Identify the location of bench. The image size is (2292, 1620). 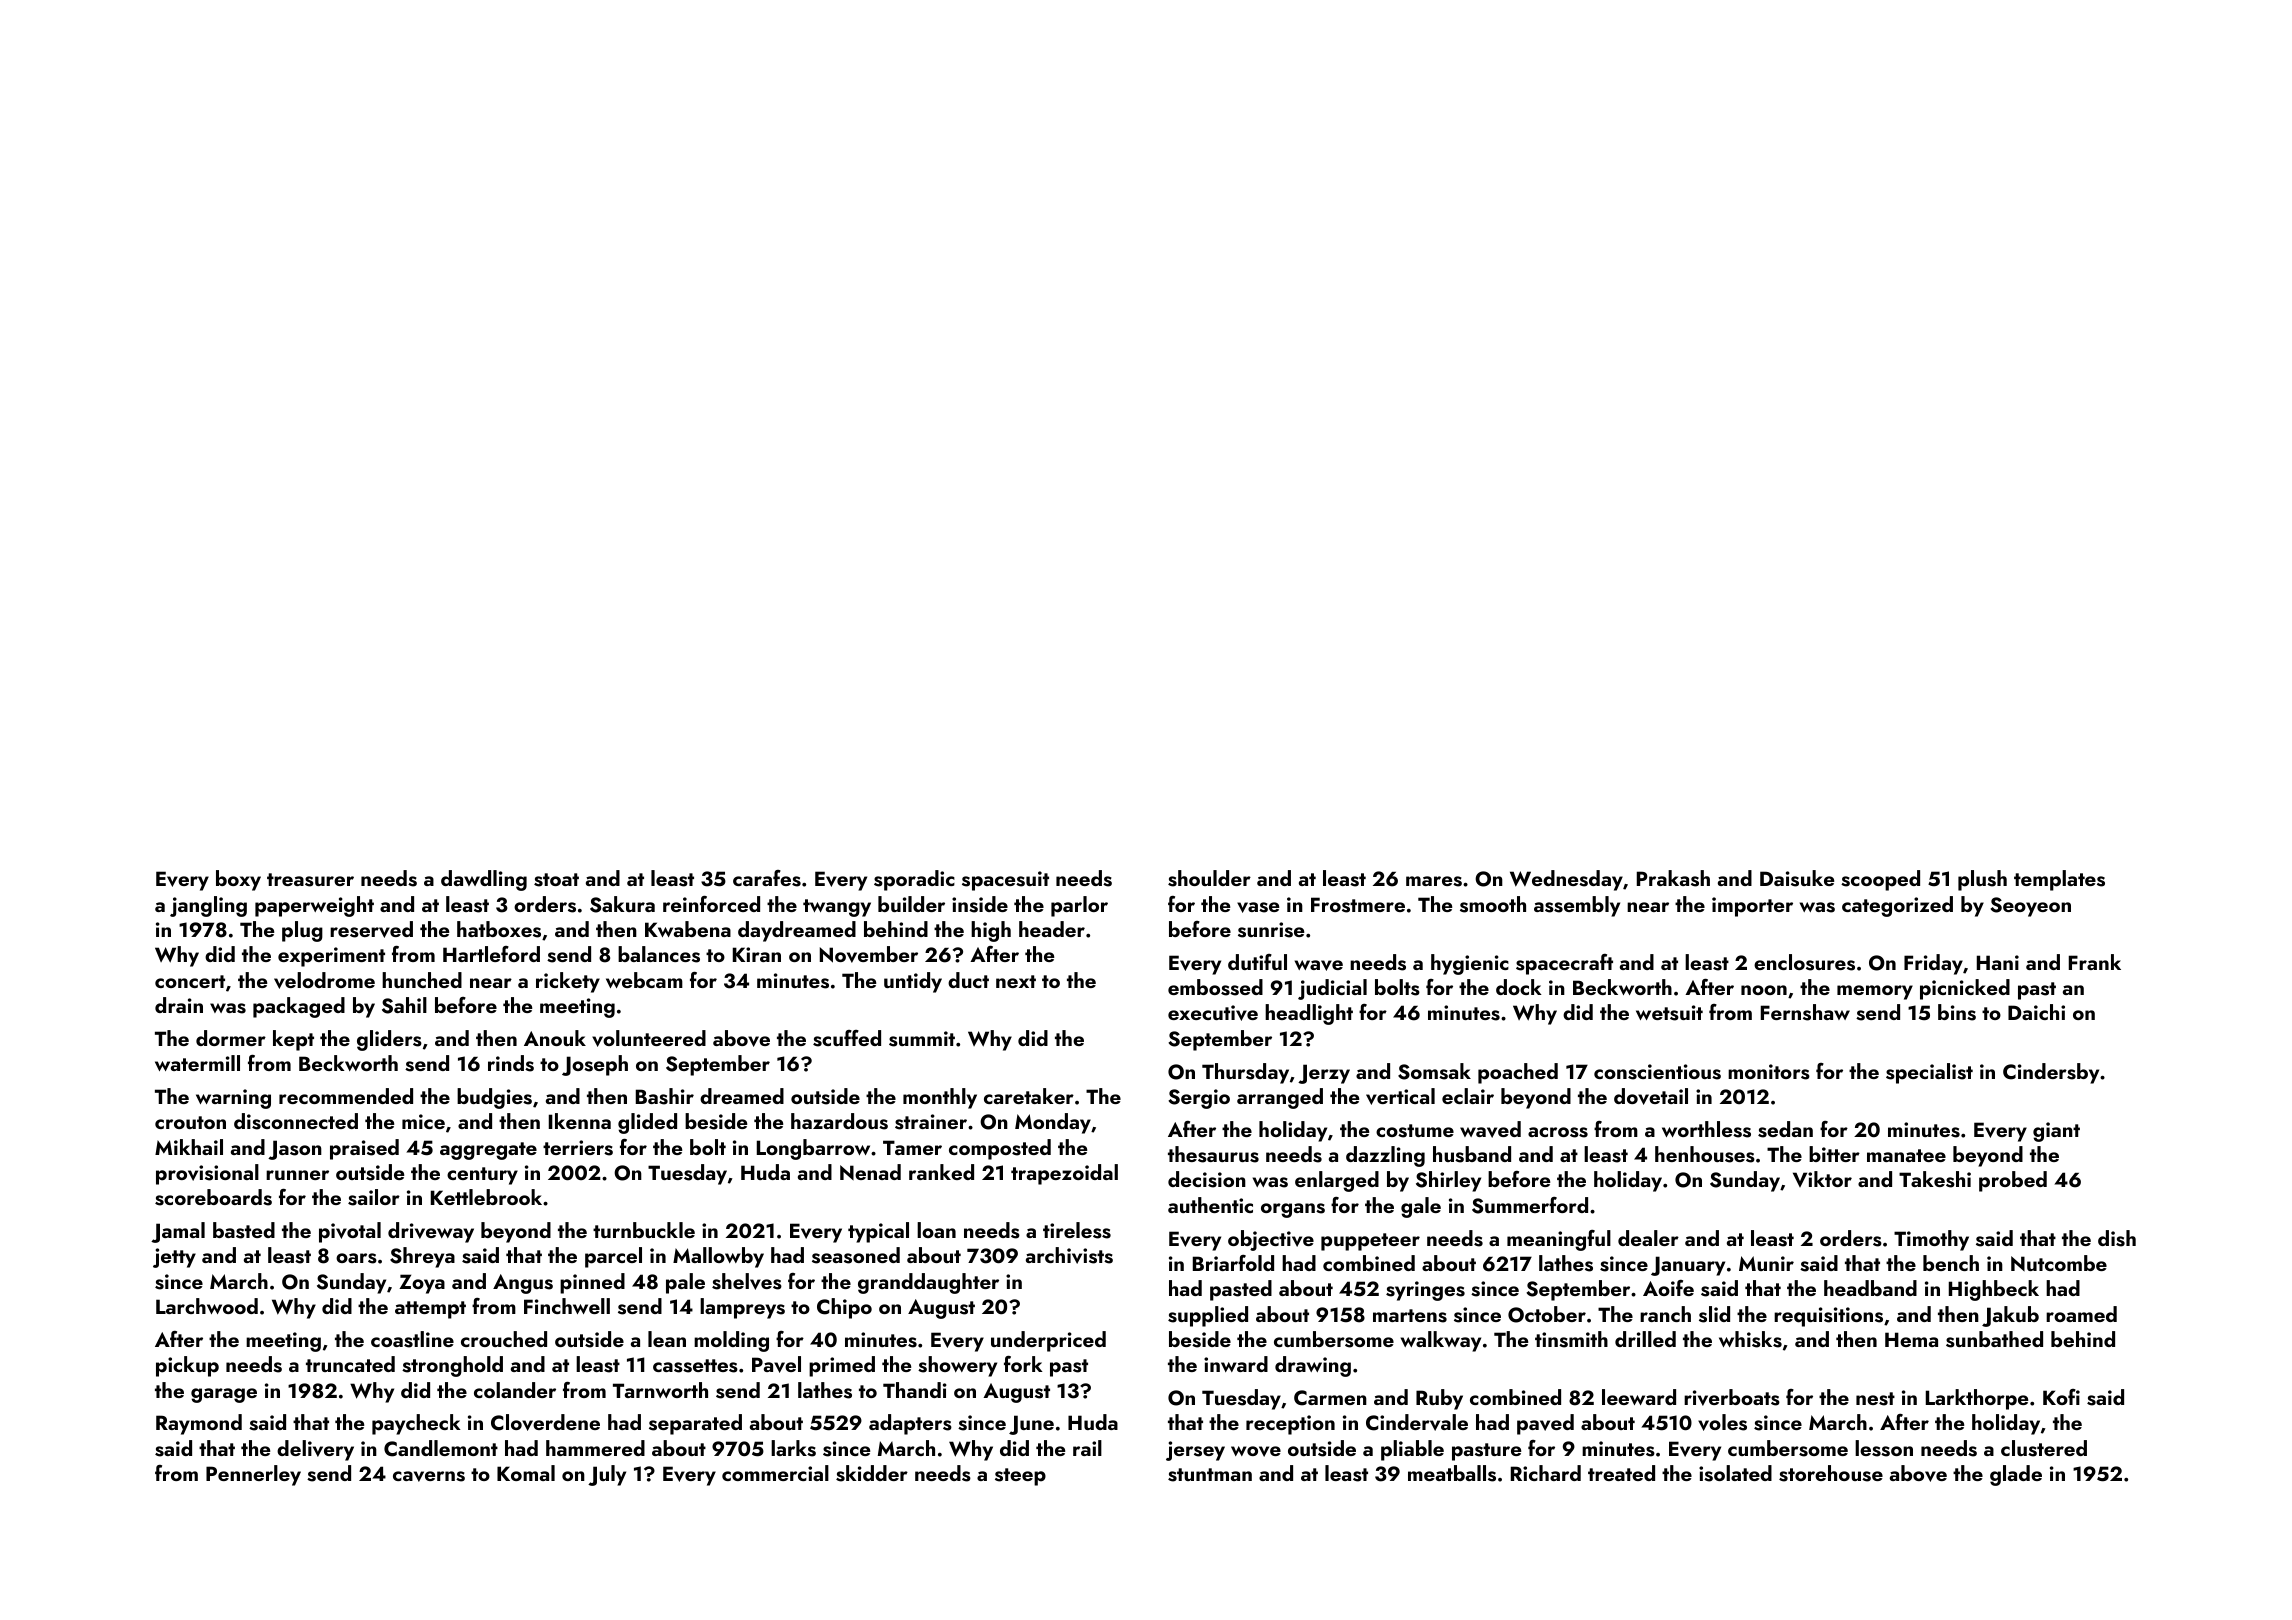
(1951, 1263).
